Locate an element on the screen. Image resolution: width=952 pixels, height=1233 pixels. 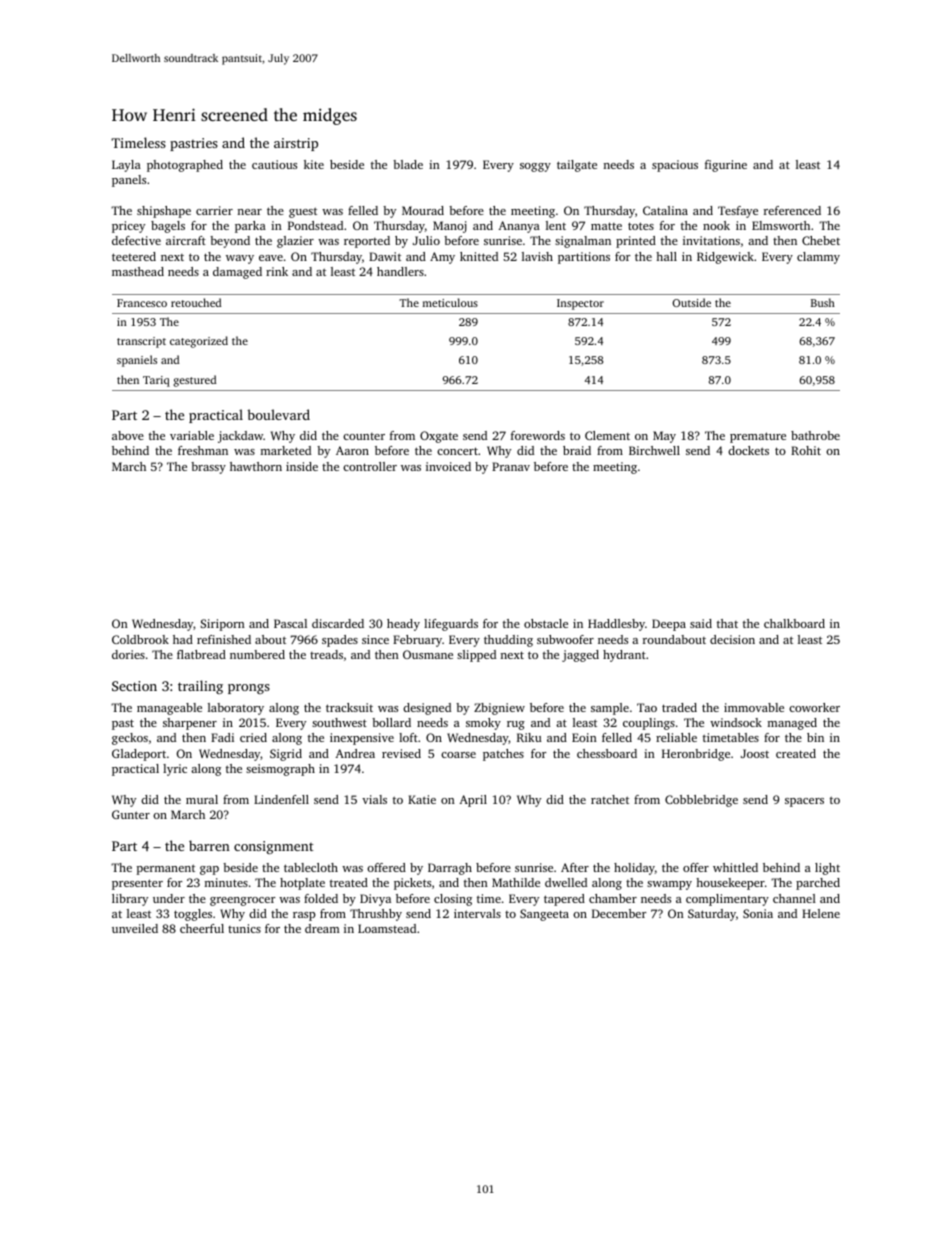
dockets is located at coordinates (748, 450).
